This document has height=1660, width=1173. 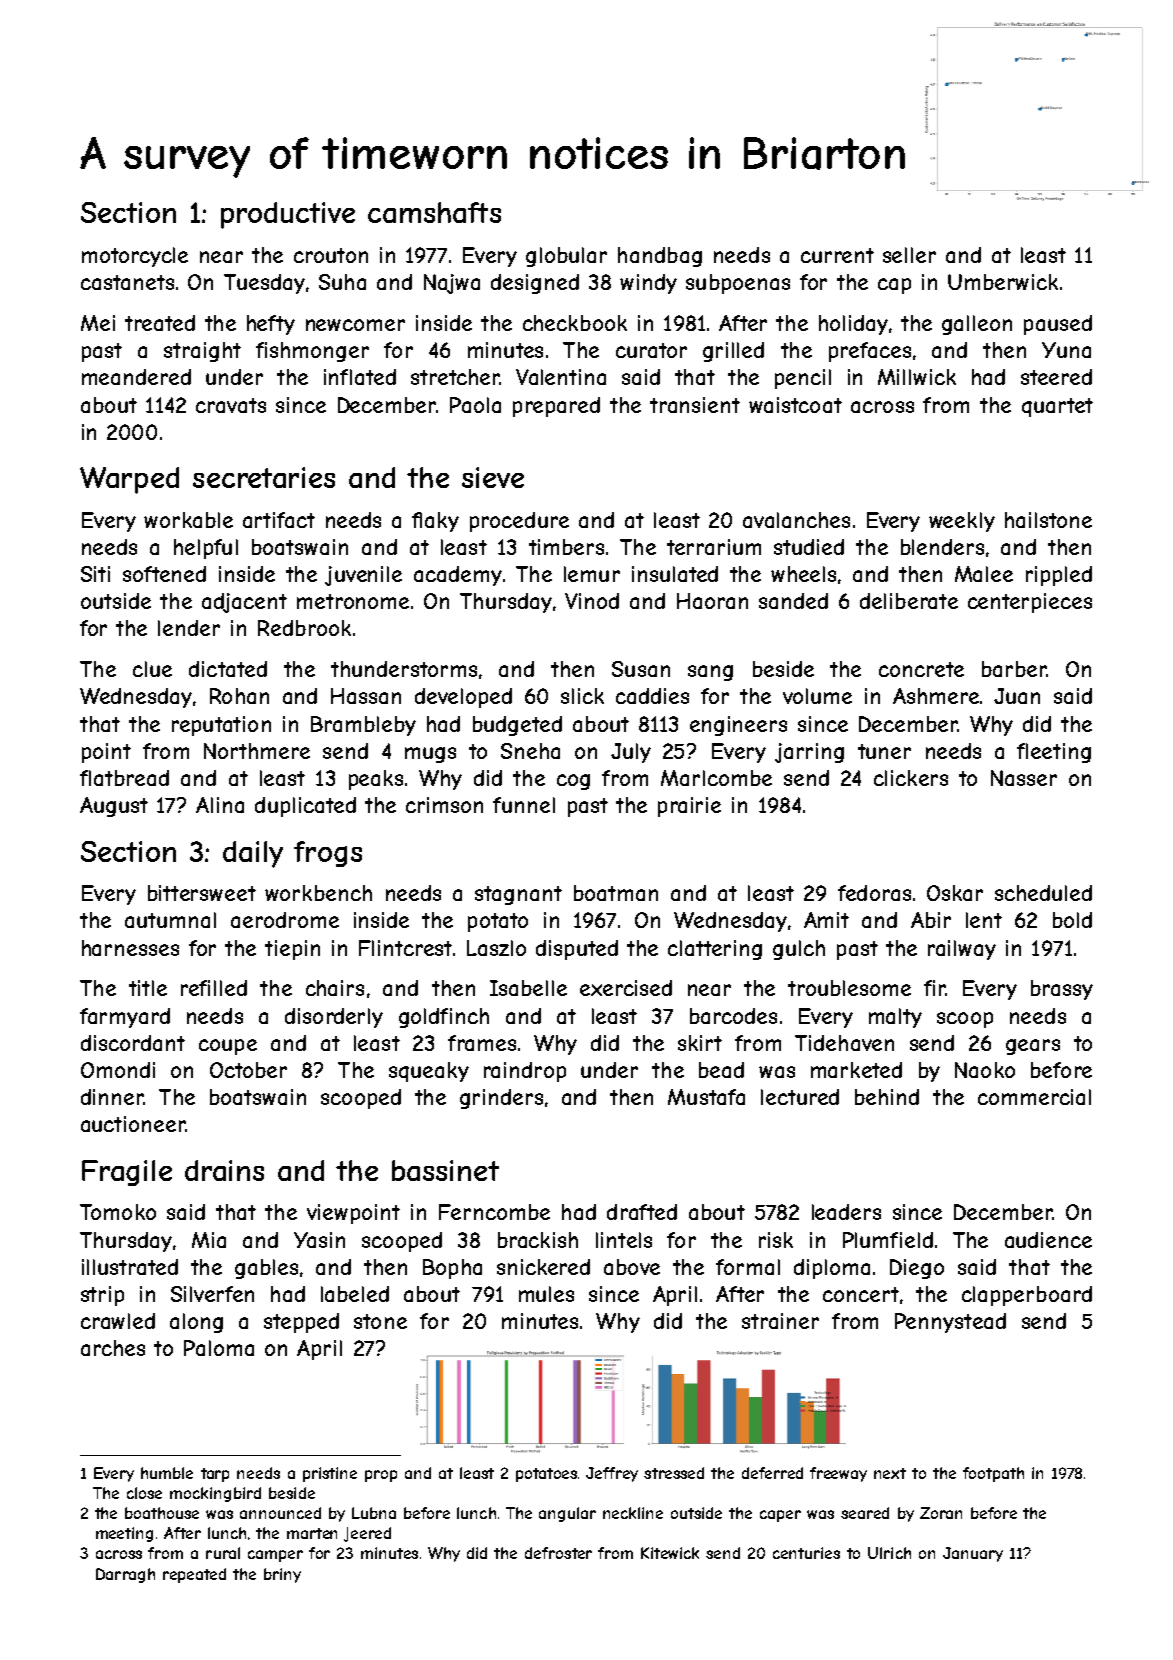 I want to click on defroster, so click(x=558, y=1553).
